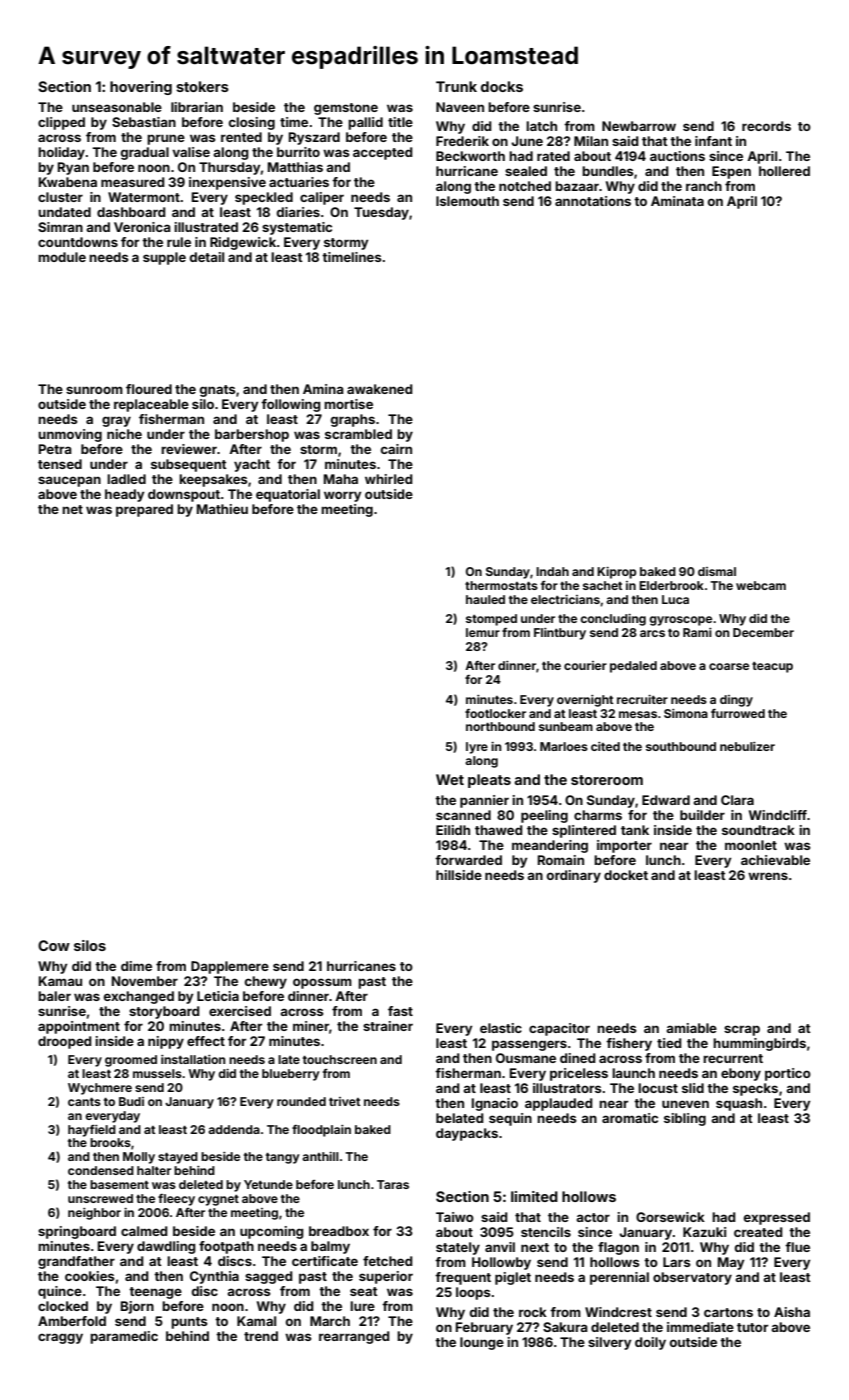 This screenshot has width=849, height=1400. What do you see at coordinates (330, 1321) in the screenshot?
I see `March` at bounding box center [330, 1321].
